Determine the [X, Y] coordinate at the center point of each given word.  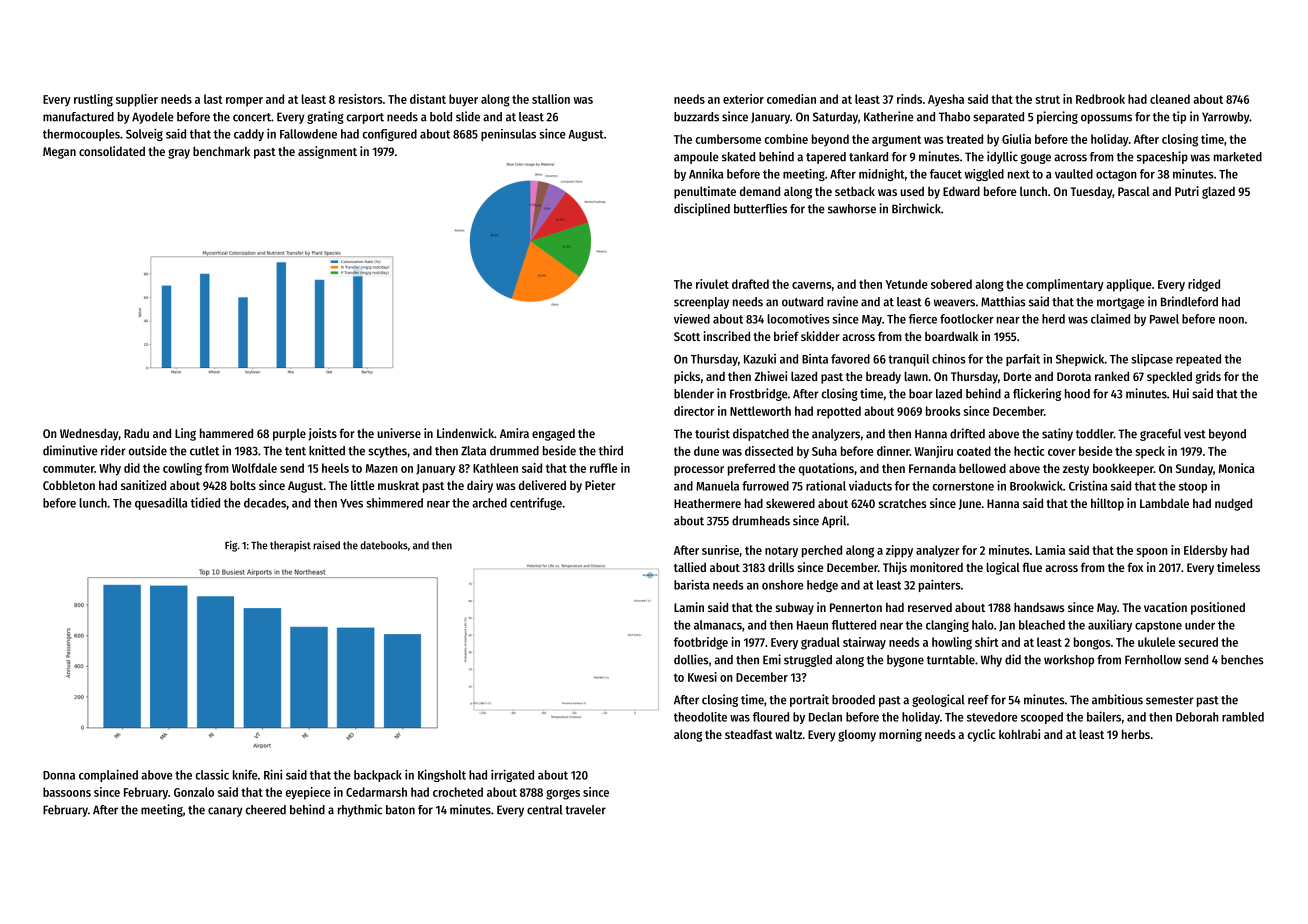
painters [940, 585]
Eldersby [1206, 551]
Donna [59, 775]
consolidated [112, 151]
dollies [691, 659]
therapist [290, 546]
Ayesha [946, 100]
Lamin [689, 607]
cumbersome [728, 139]
